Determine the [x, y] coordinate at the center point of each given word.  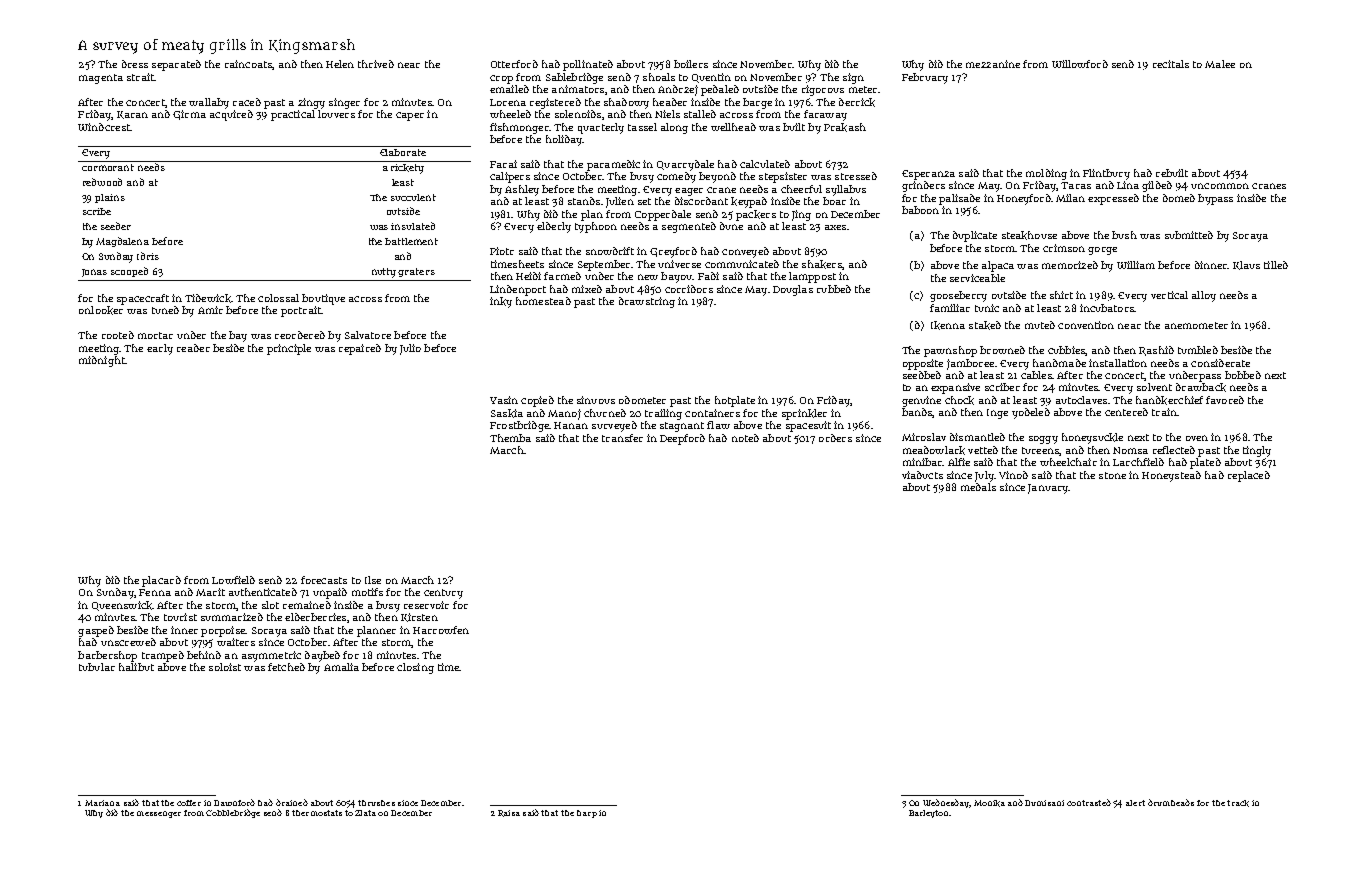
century [443, 594]
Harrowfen [441, 630]
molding [1046, 174]
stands [584, 201]
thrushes [376, 803]
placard [161, 581]
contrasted [1089, 802]
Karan [132, 115]
